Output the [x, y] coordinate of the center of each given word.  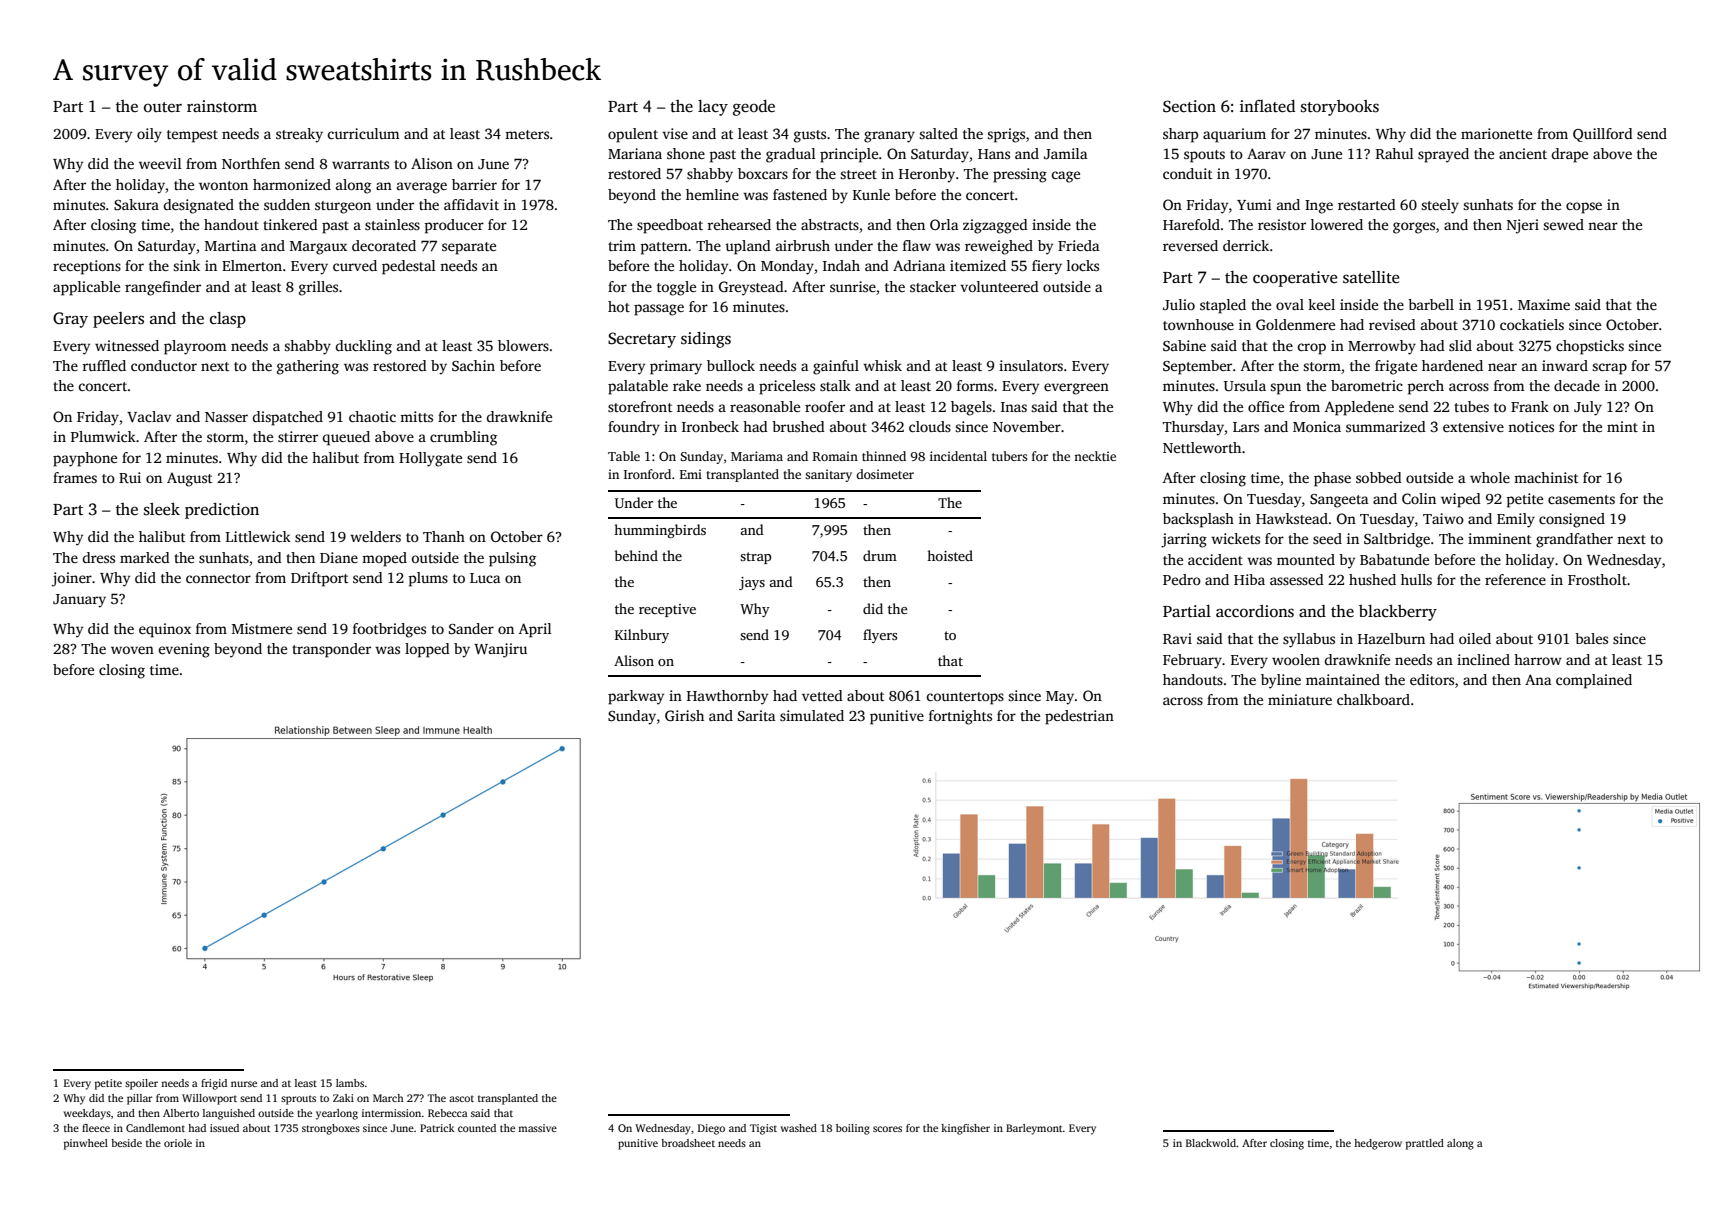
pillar [139, 1099]
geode [754, 108]
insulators [1031, 365]
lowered [1337, 224]
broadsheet [688, 1143]
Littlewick [258, 536]
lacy [713, 108]
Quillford [1603, 135]
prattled [1425, 1144]
